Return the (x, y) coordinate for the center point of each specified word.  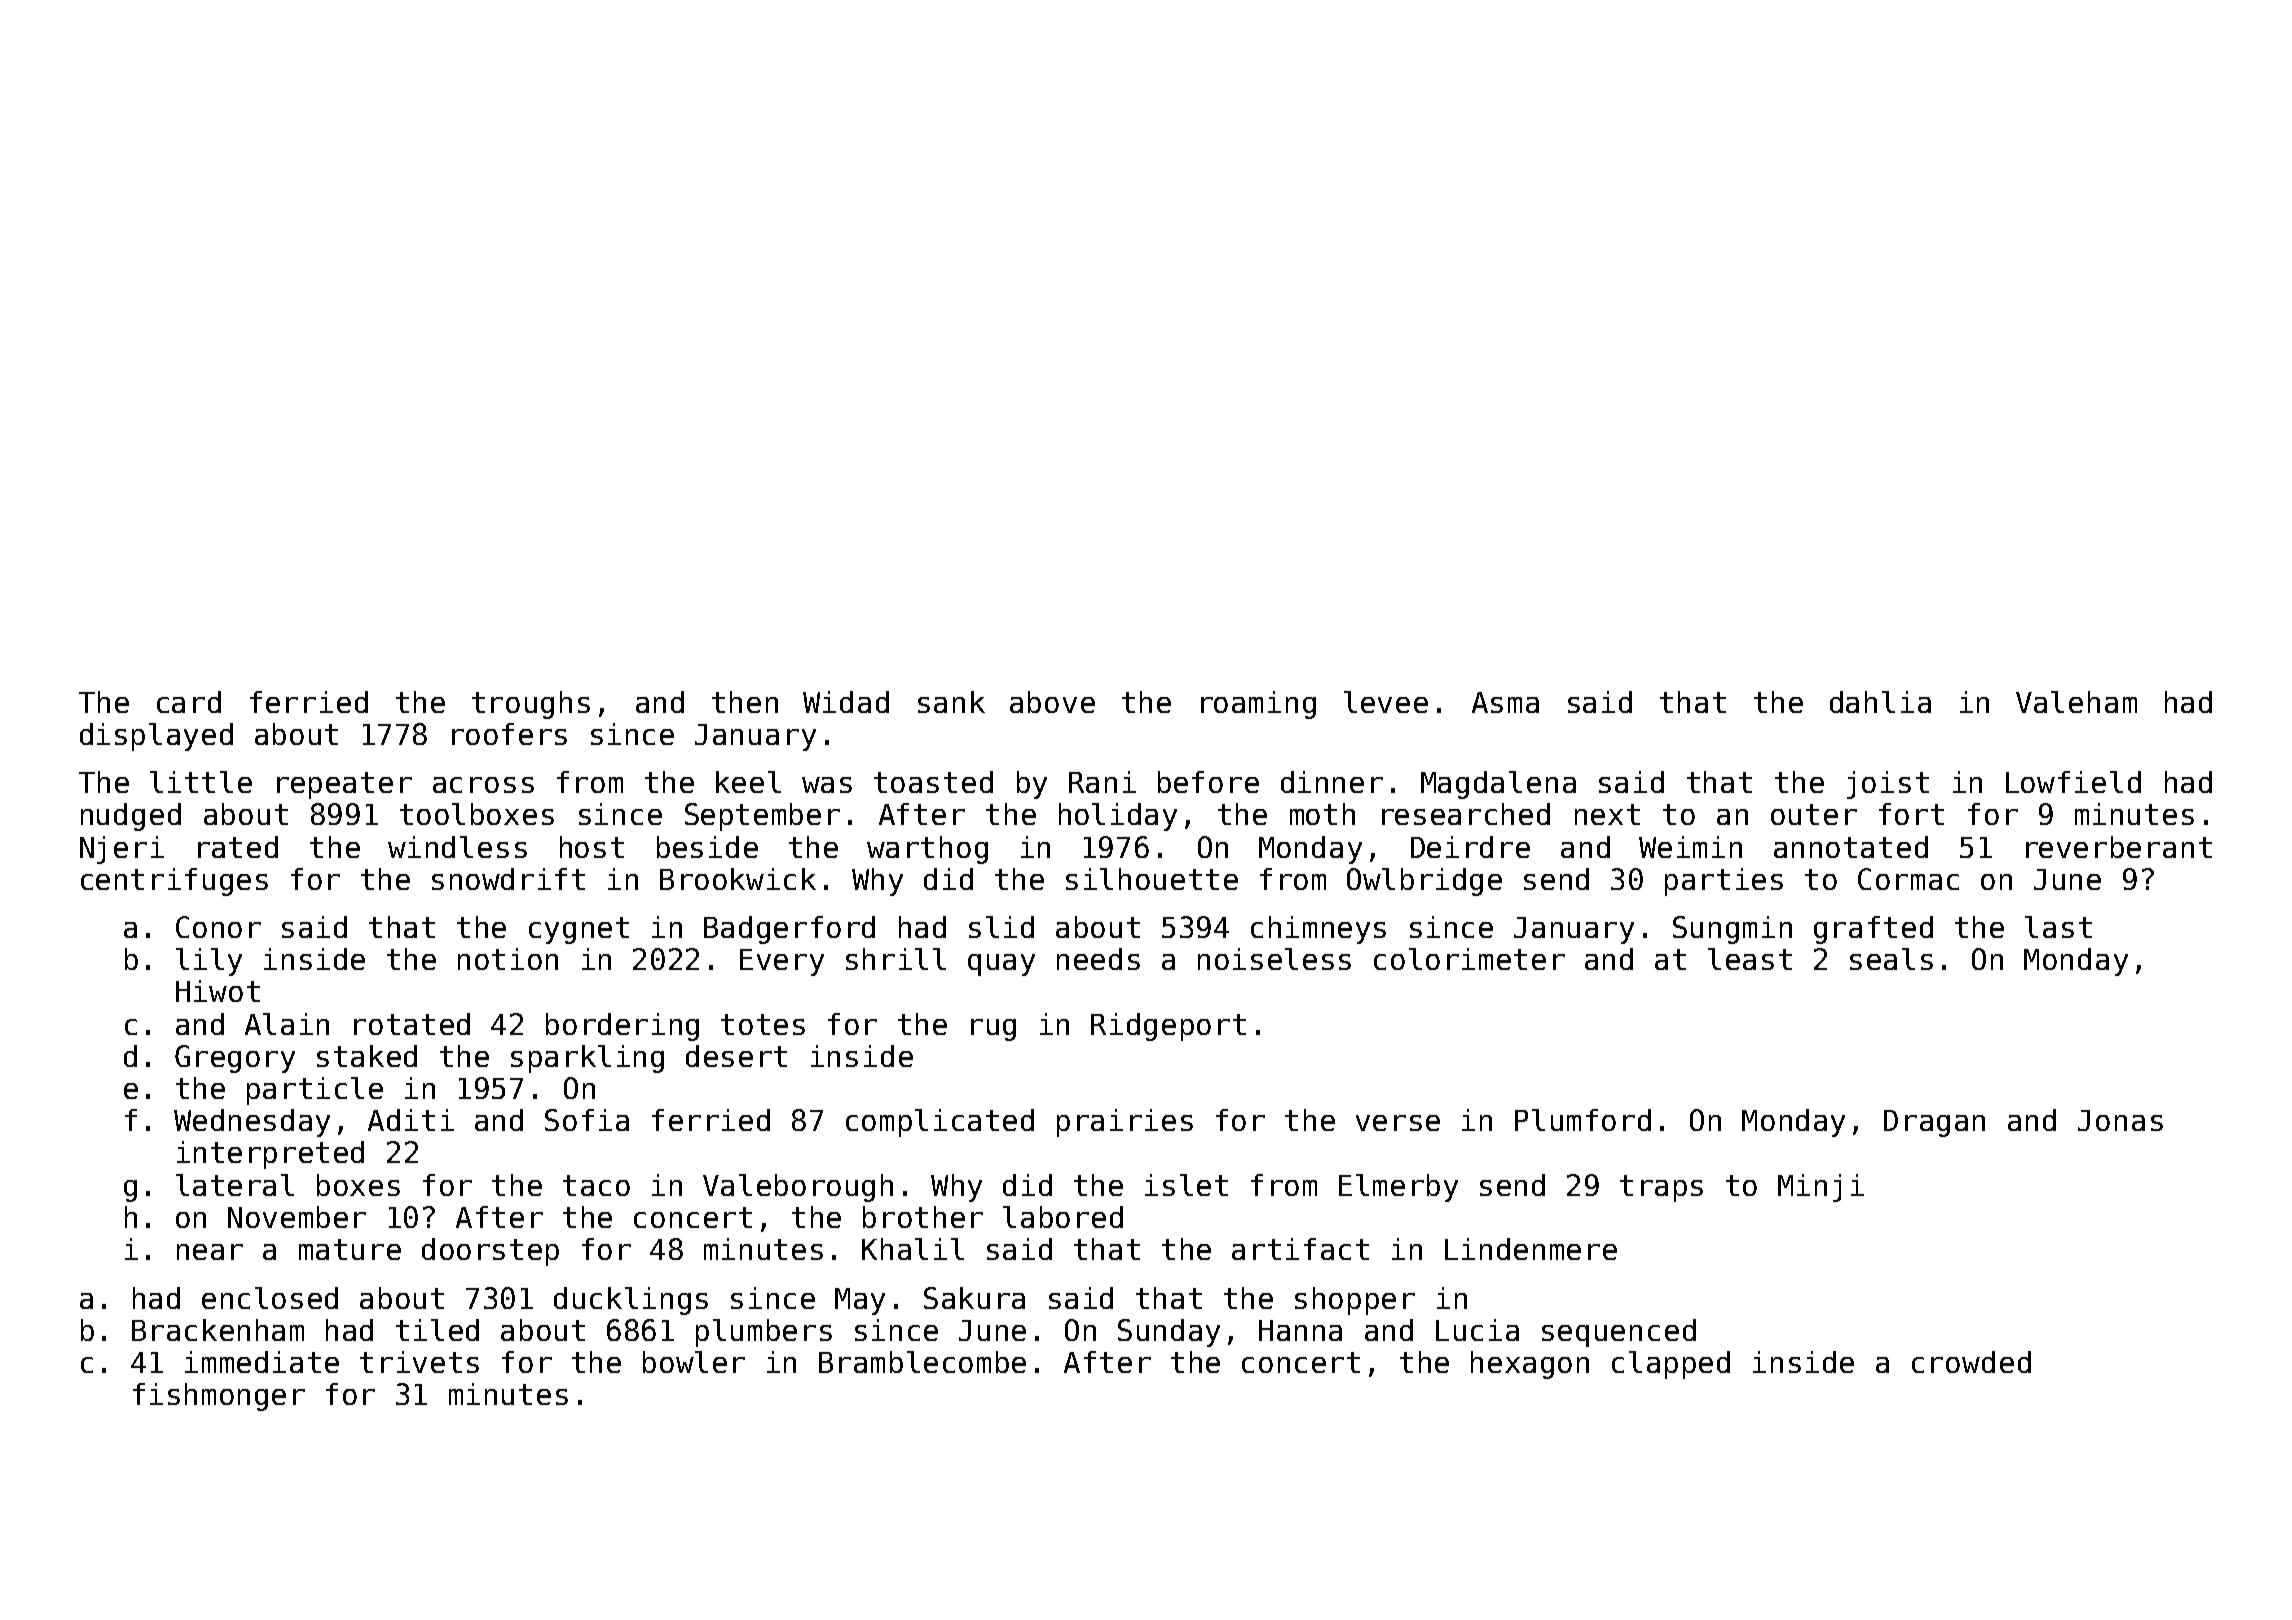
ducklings (631, 1301)
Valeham (2076, 702)
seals (1891, 959)
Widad (846, 702)
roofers (509, 734)
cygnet (579, 930)
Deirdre (1470, 847)
